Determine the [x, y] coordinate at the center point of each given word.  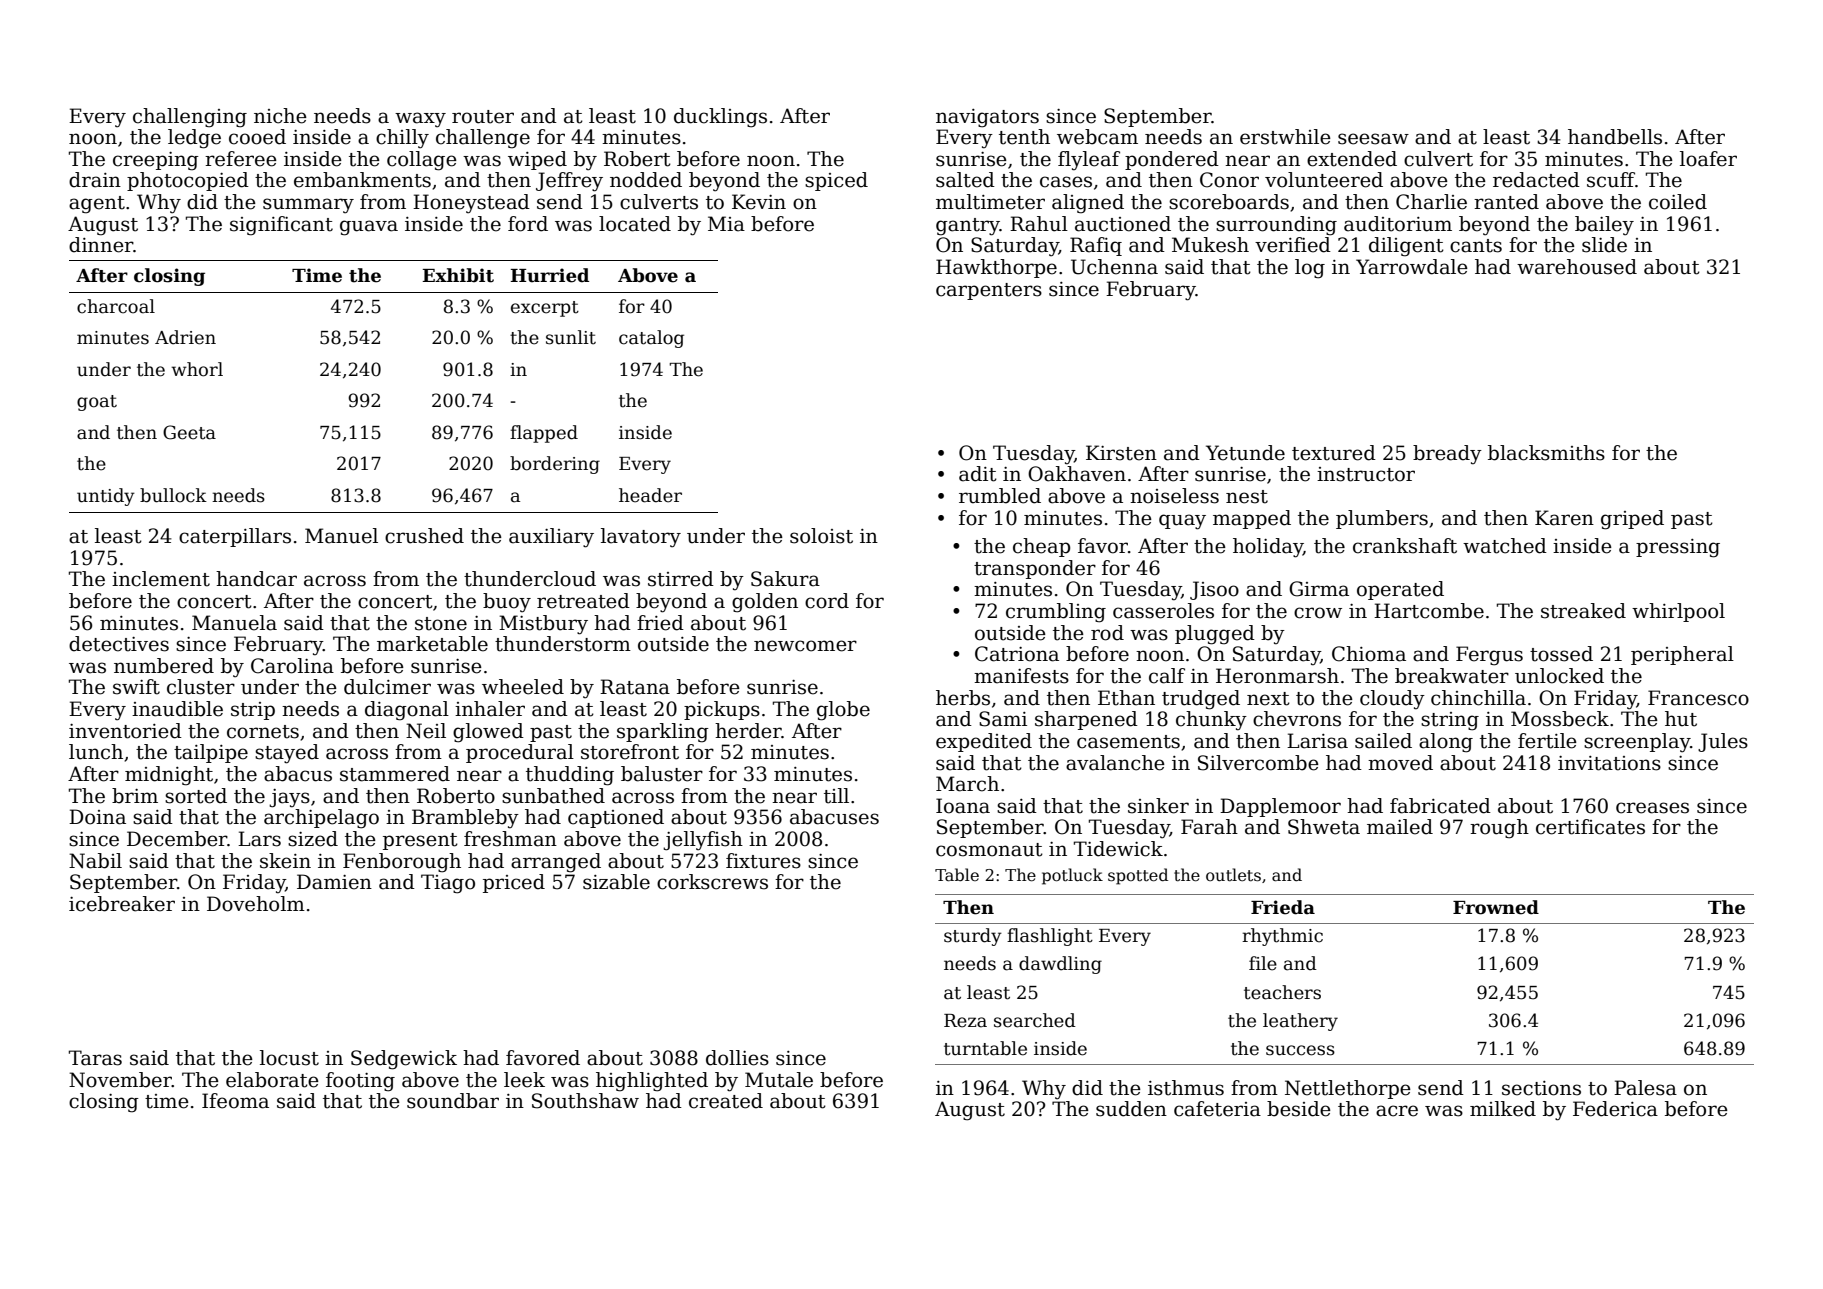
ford [528, 224]
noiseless [1174, 496]
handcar [256, 579]
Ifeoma [235, 1101]
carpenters [989, 291]
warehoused [1577, 267]
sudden [1131, 1109]
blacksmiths [1546, 453]
